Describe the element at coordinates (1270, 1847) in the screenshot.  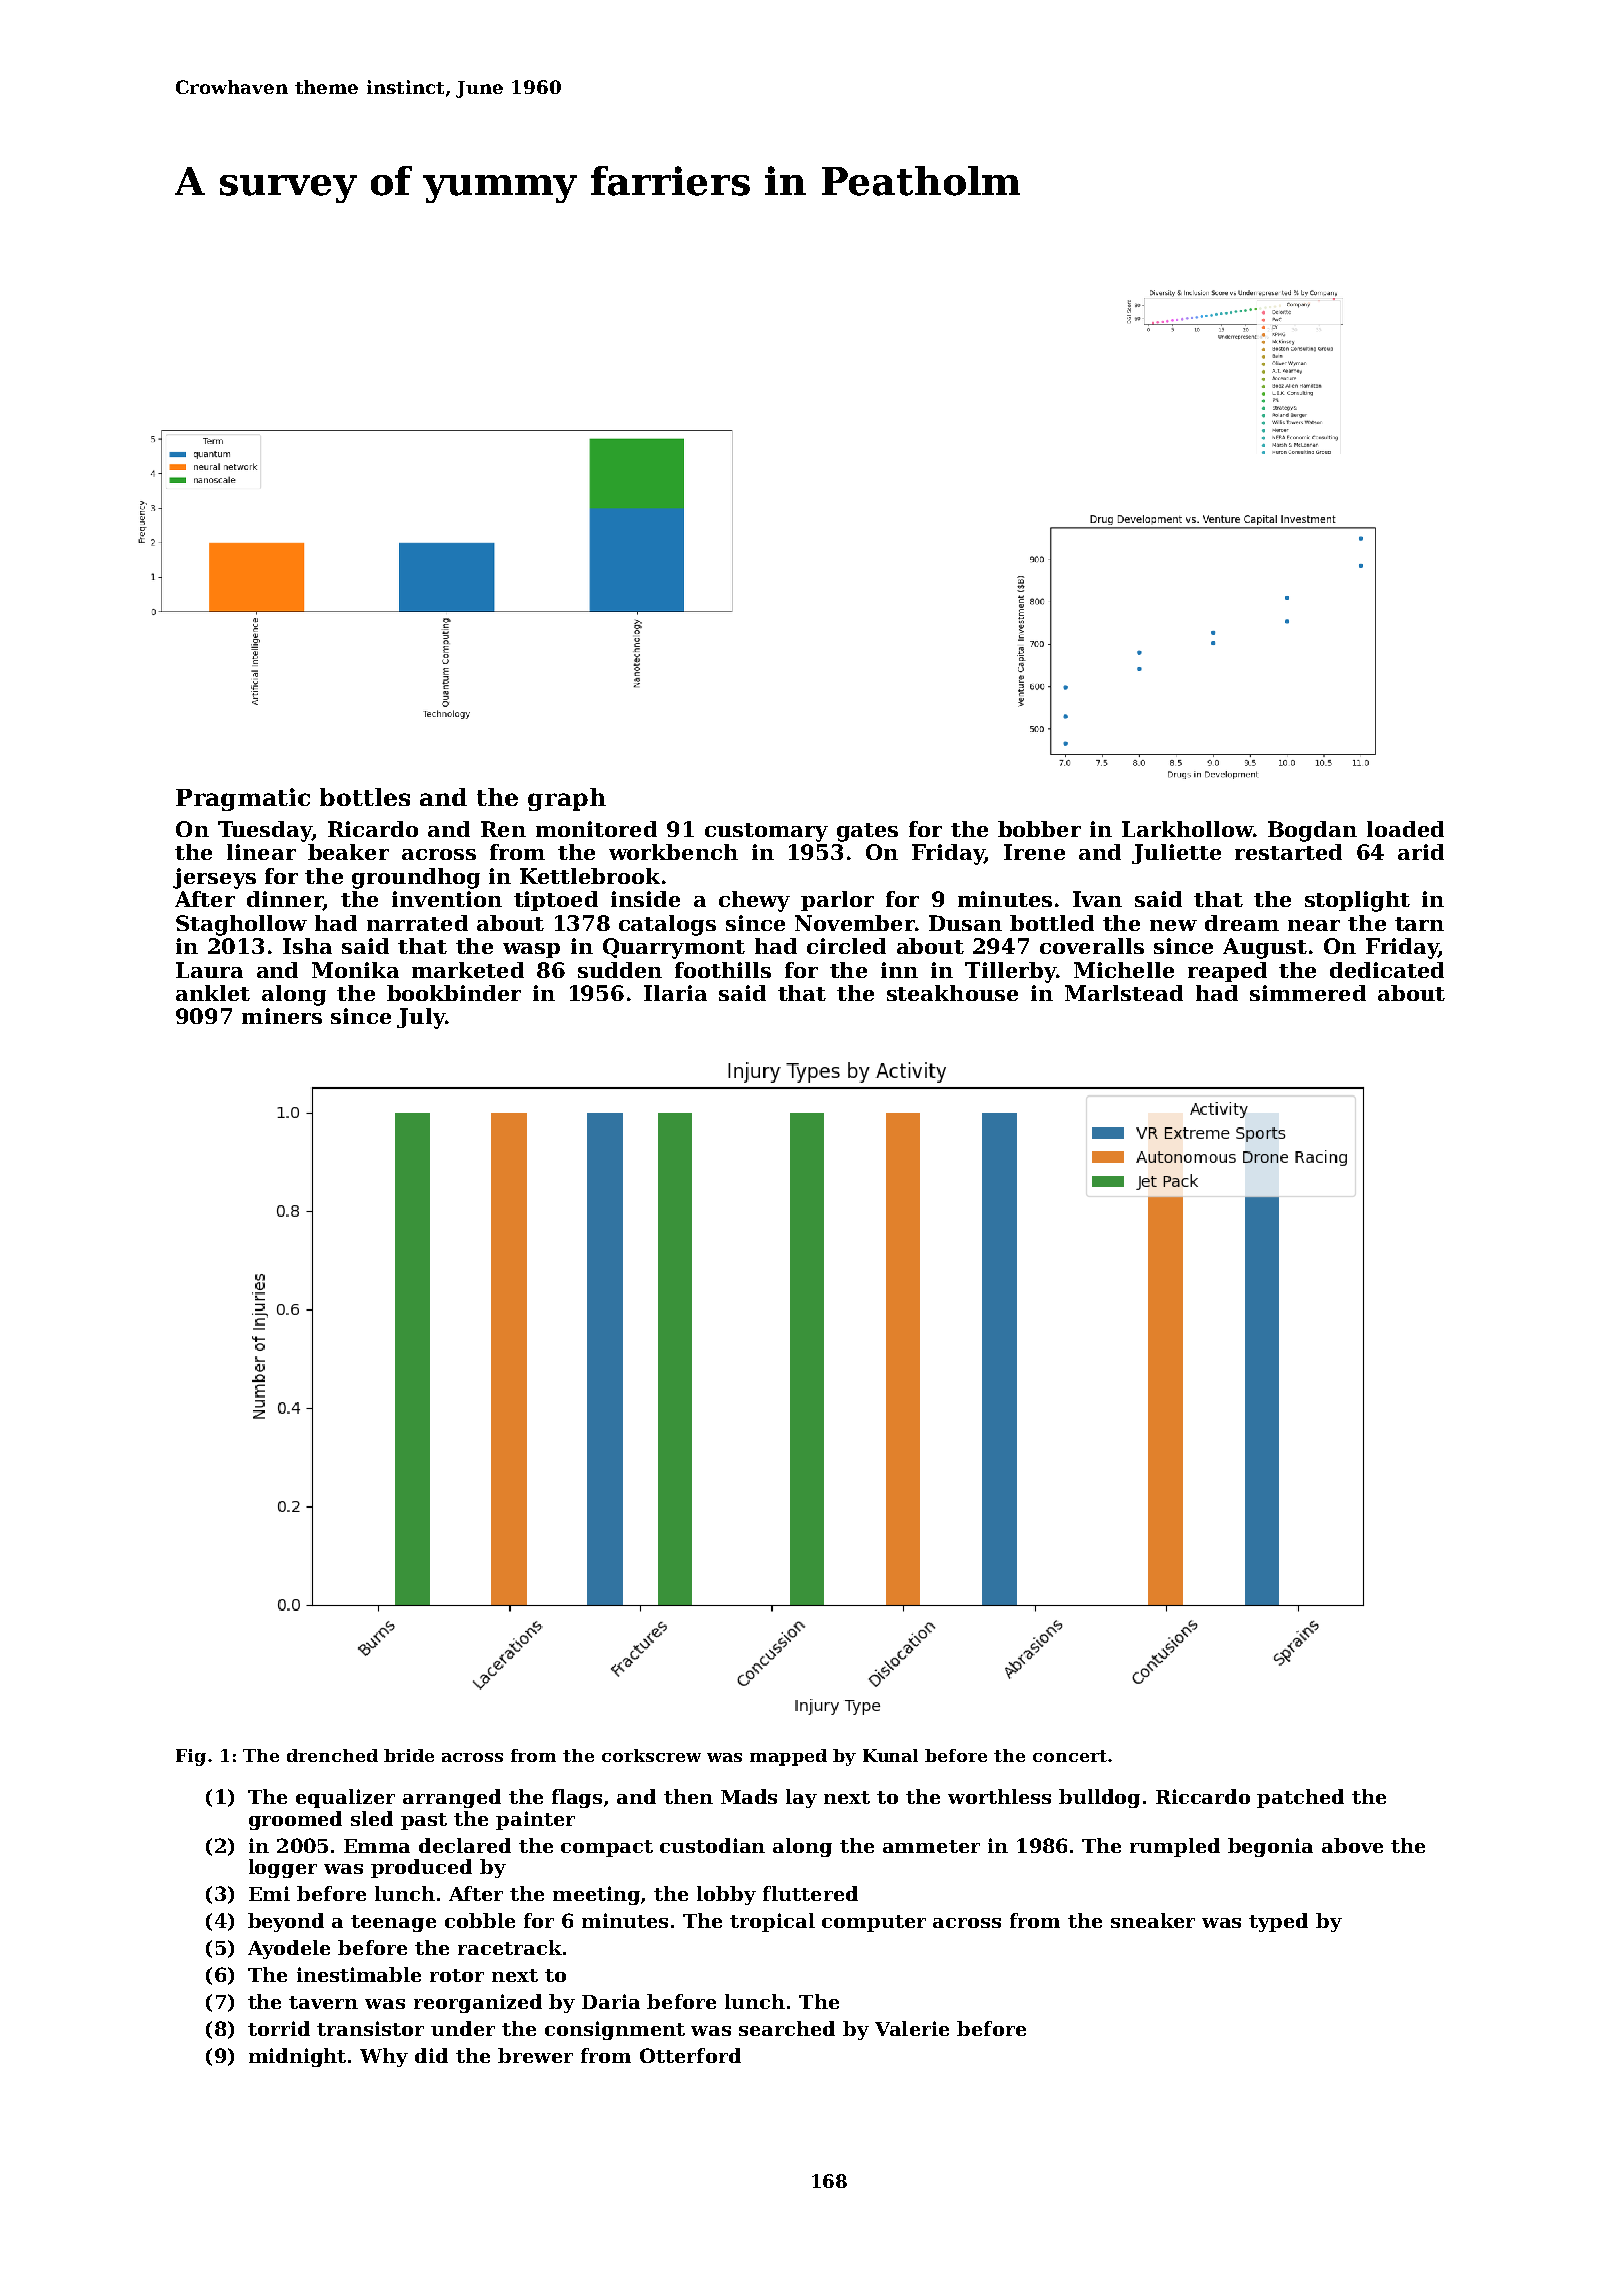
I see `begonia` at that location.
